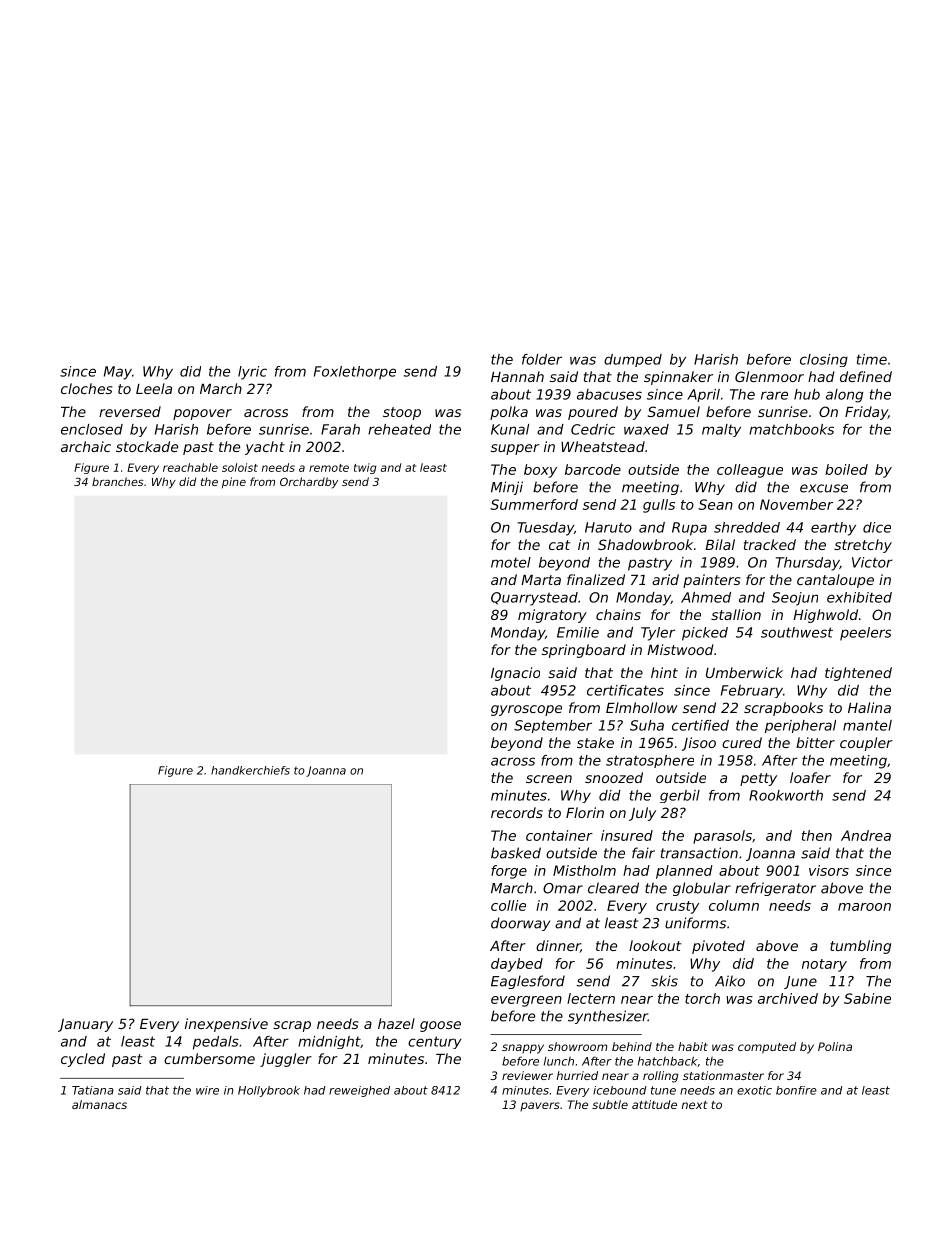  Describe the element at coordinates (859, 597) in the screenshot. I see `exhibited` at that location.
